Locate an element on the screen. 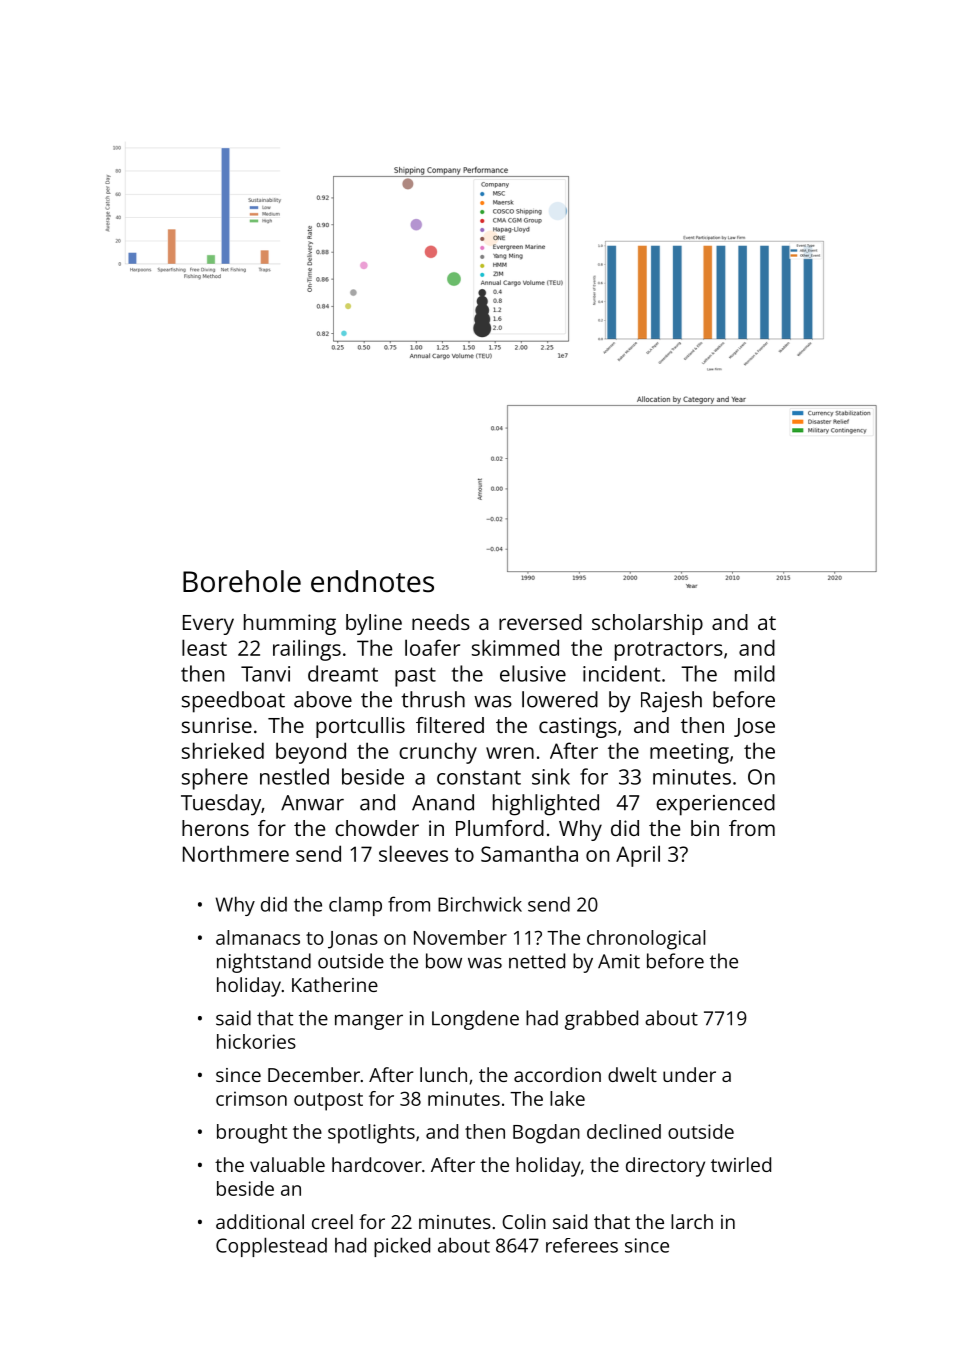  manger is located at coordinates (369, 1022).
